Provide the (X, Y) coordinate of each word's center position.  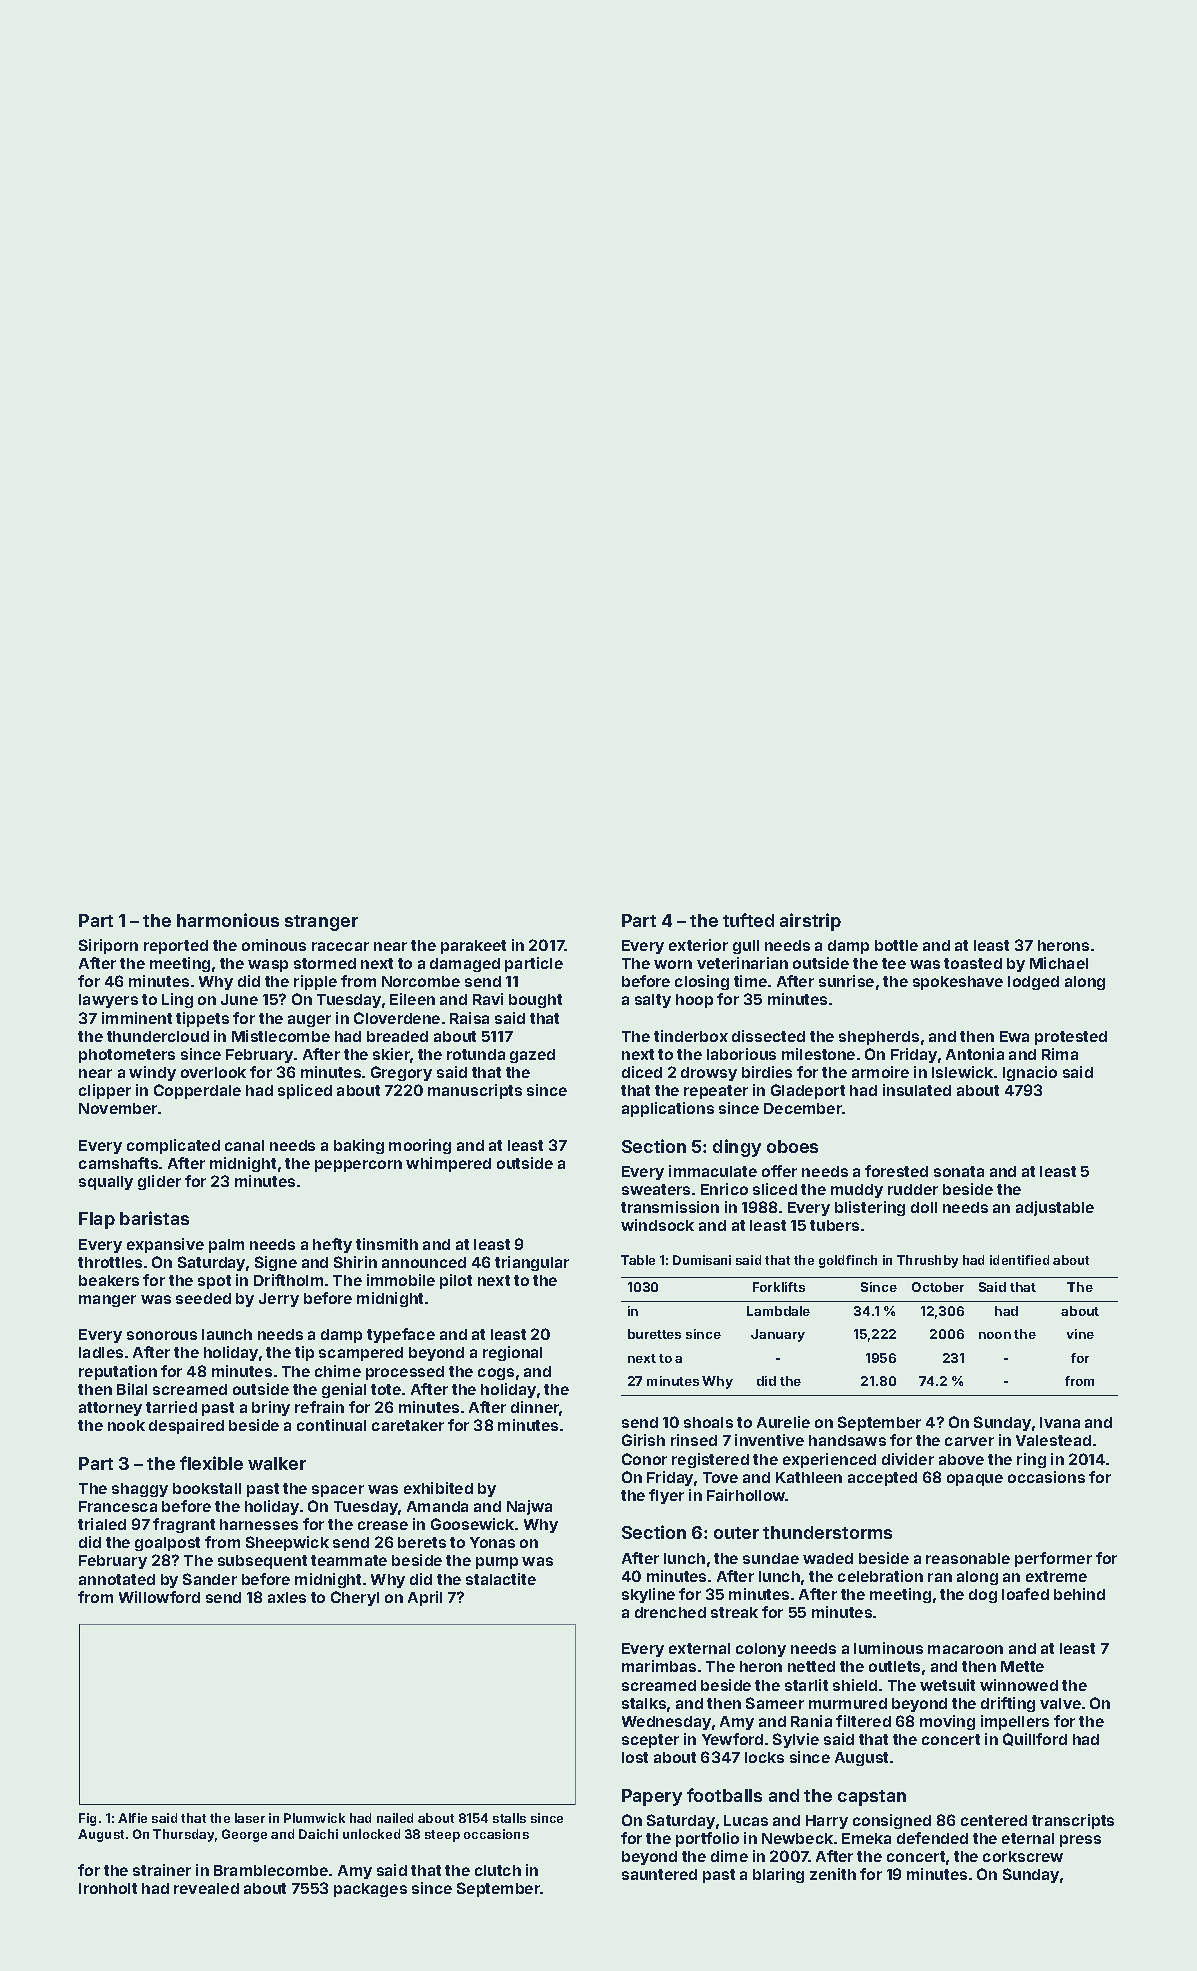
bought (535, 1001)
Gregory (401, 1073)
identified (1019, 1260)
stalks (644, 1703)
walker (277, 1463)
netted (811, 1666)
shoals (708, 1422)
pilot (456, 1281)
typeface (401, 1335)
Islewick (963, 1072)
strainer (162, 1870)
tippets (202, 1019)
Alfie (132, 1818)
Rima (1060, 1054)
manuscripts (475, 1091)
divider (908, 1459)
